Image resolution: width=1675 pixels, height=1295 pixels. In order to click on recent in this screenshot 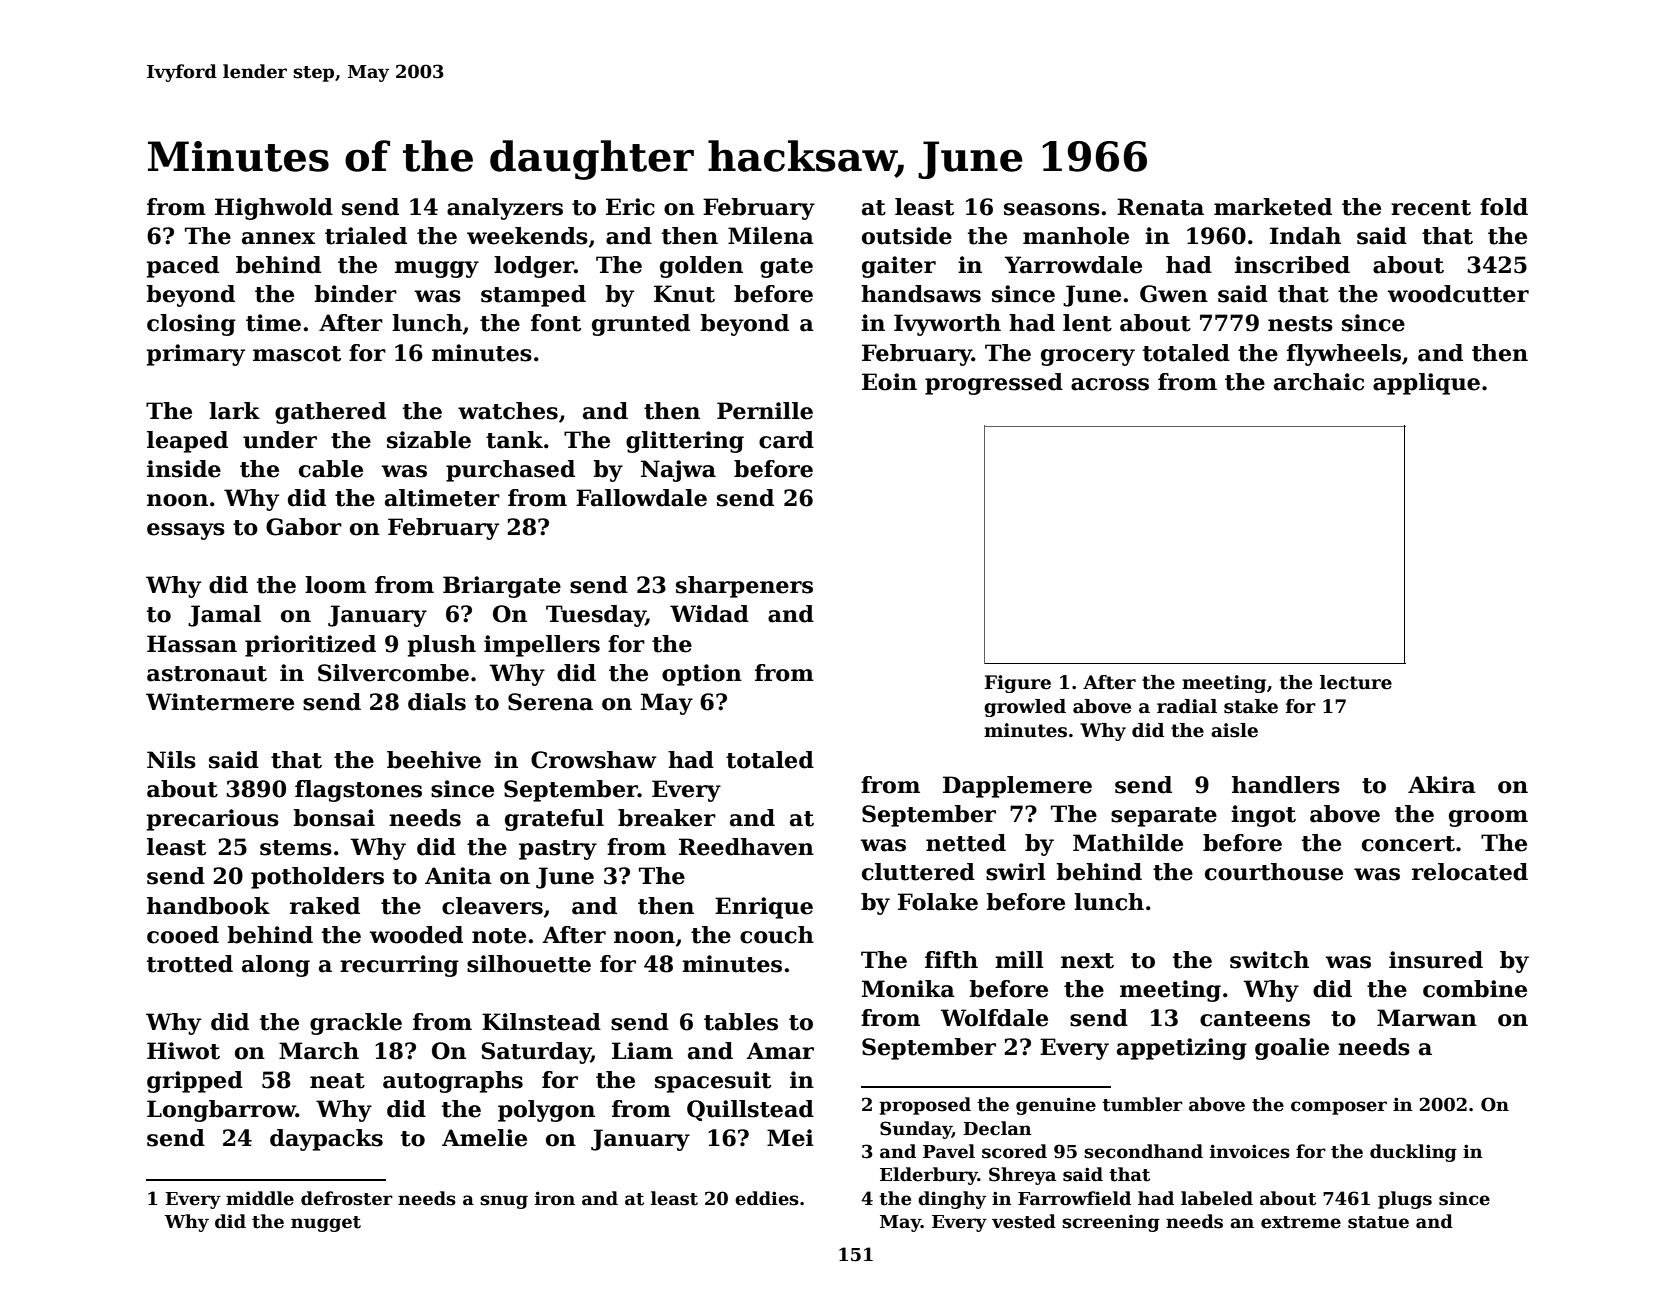, I will do `click(1431, 208)`.
